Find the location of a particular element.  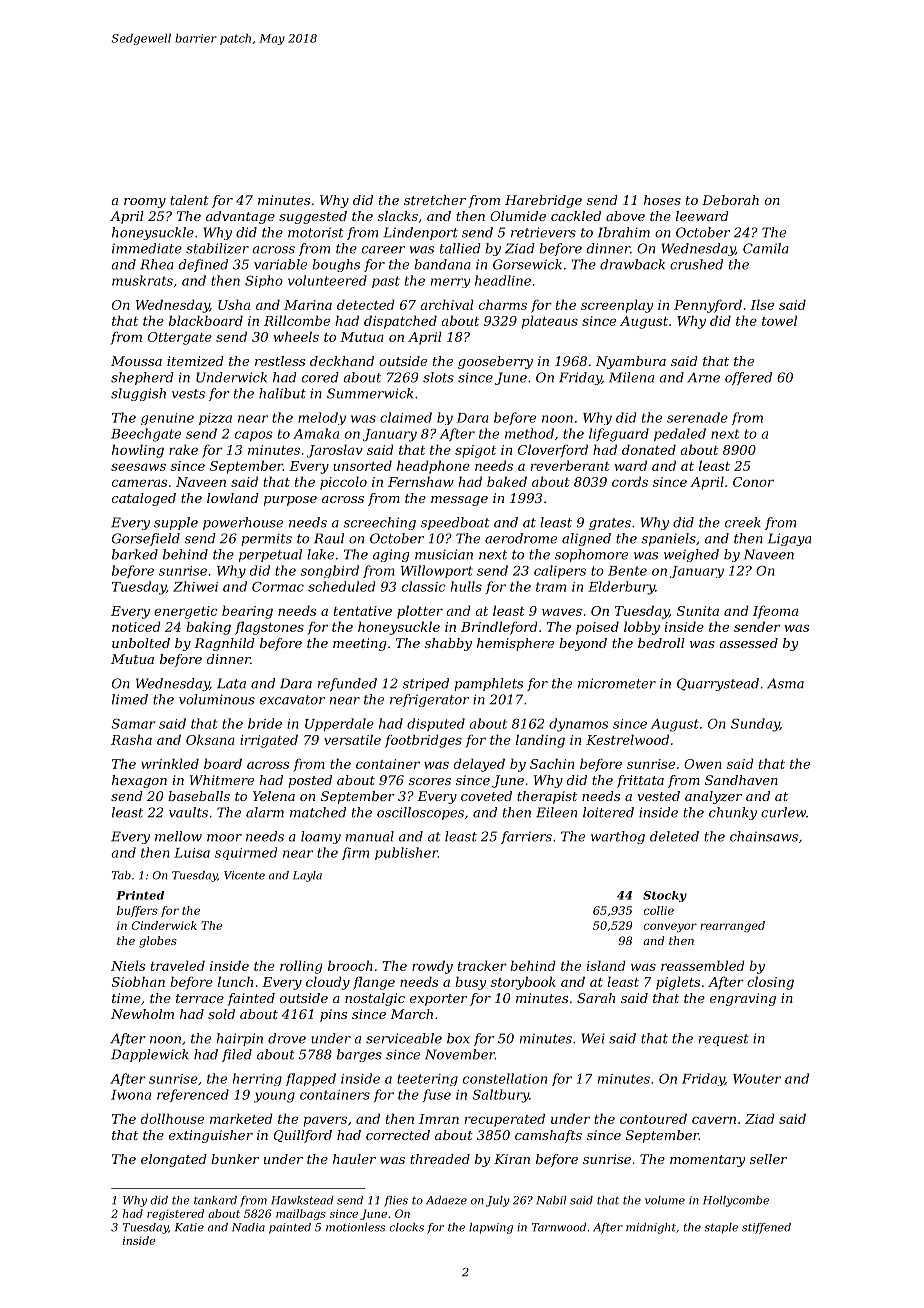

hoses is located at coordinates (662, 200).
